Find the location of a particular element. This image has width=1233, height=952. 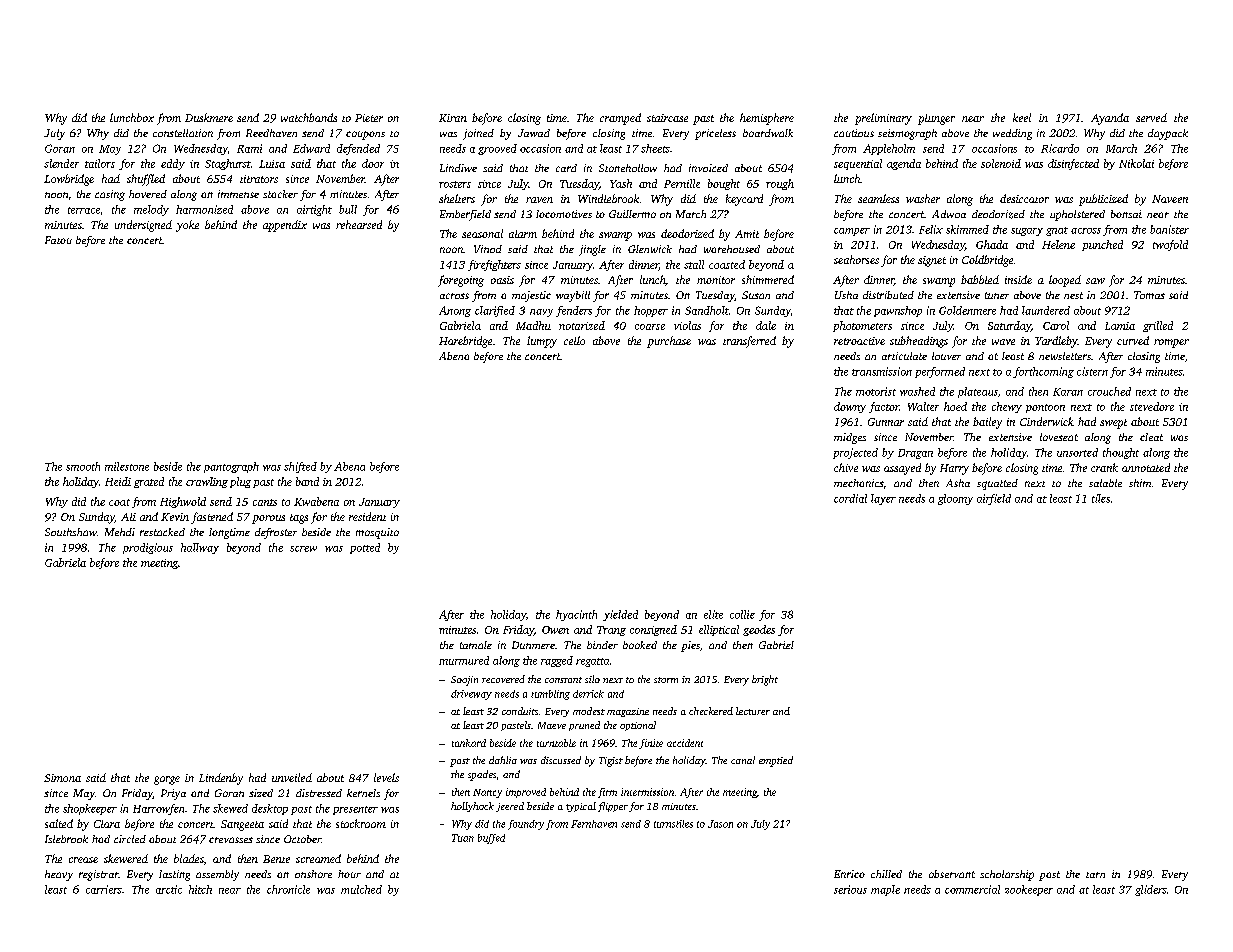

prodigious is located at coordinates (148, 548).
